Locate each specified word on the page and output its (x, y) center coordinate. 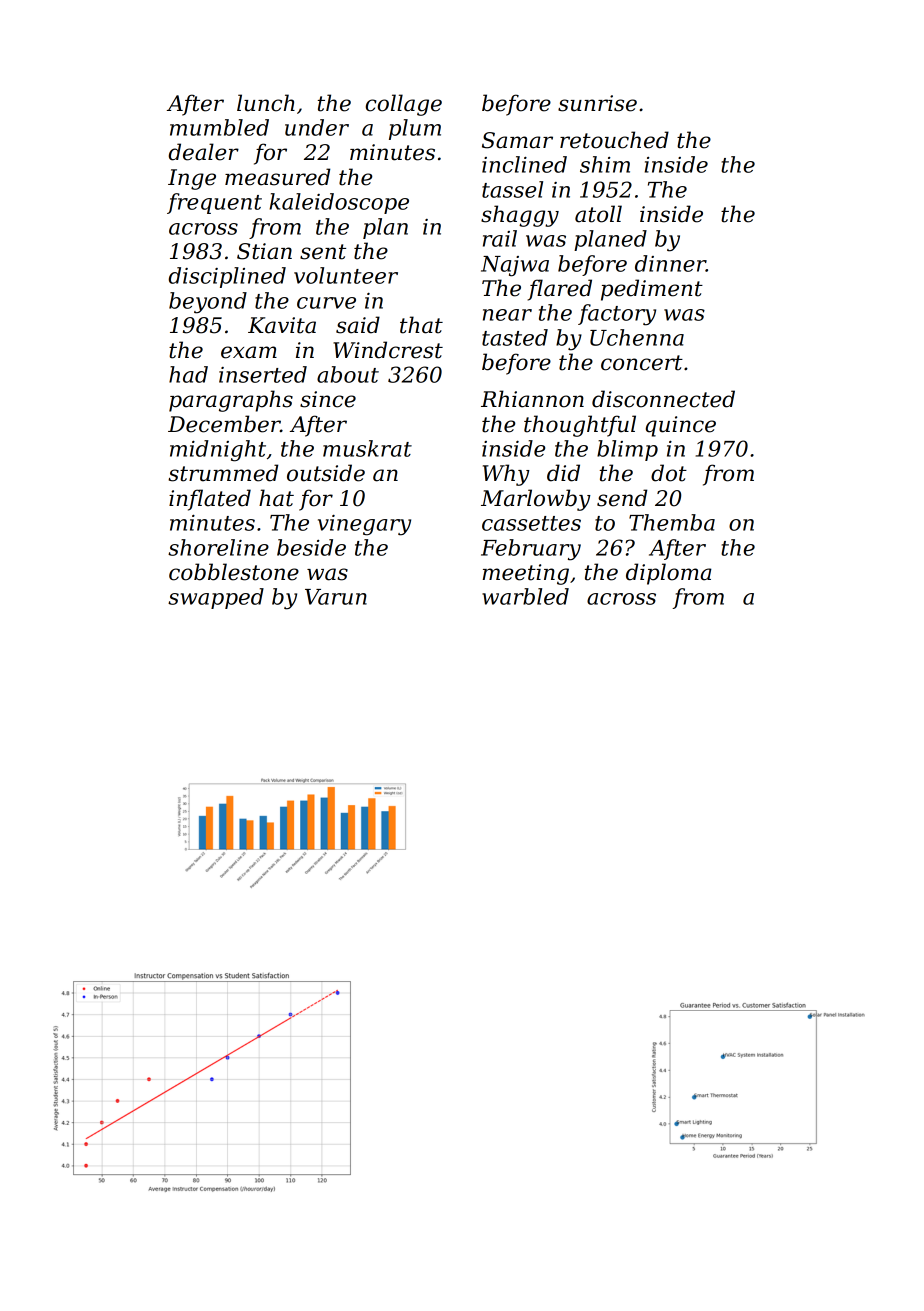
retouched (614, 140)
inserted (263, 374)
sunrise (597, 103)
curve (326, 303)
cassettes (531, 523)
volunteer (346, 275)
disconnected (663, 399)
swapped (216, 598)
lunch (266, 103)
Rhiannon (532, 399)
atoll (598, 214)
